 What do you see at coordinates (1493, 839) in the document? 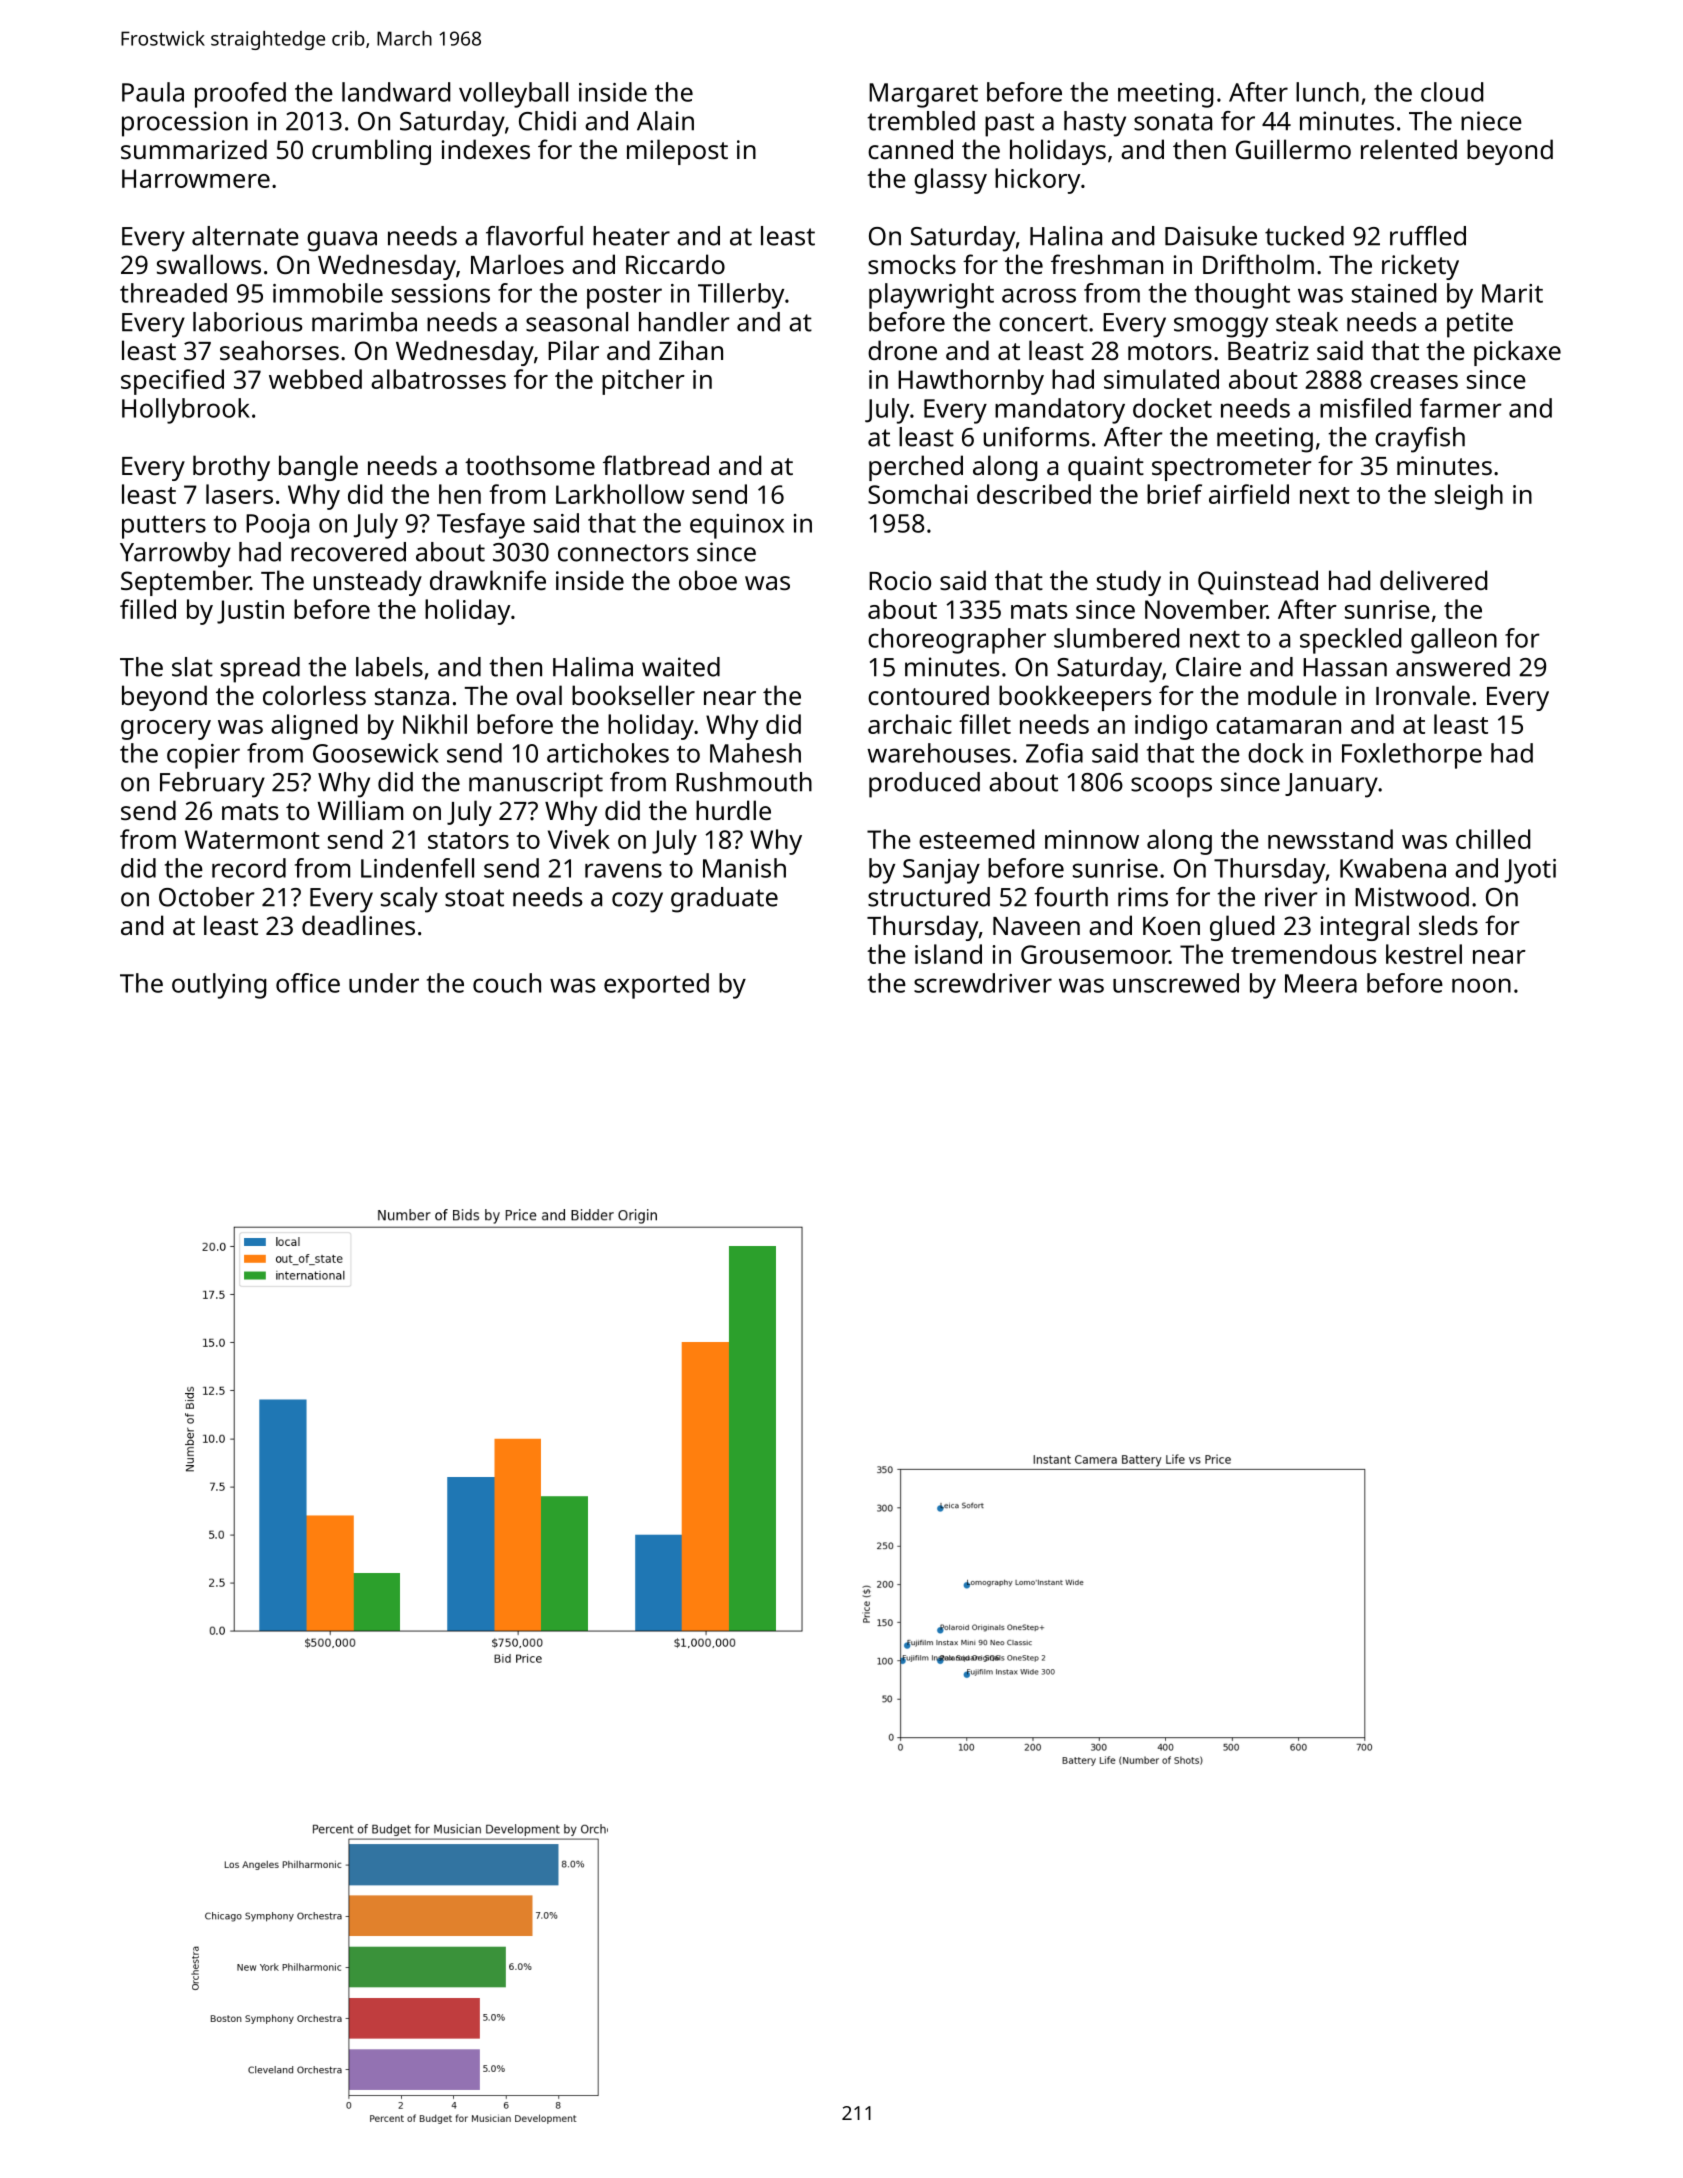
I see `chilled` at bounding box center [1493, 839].
